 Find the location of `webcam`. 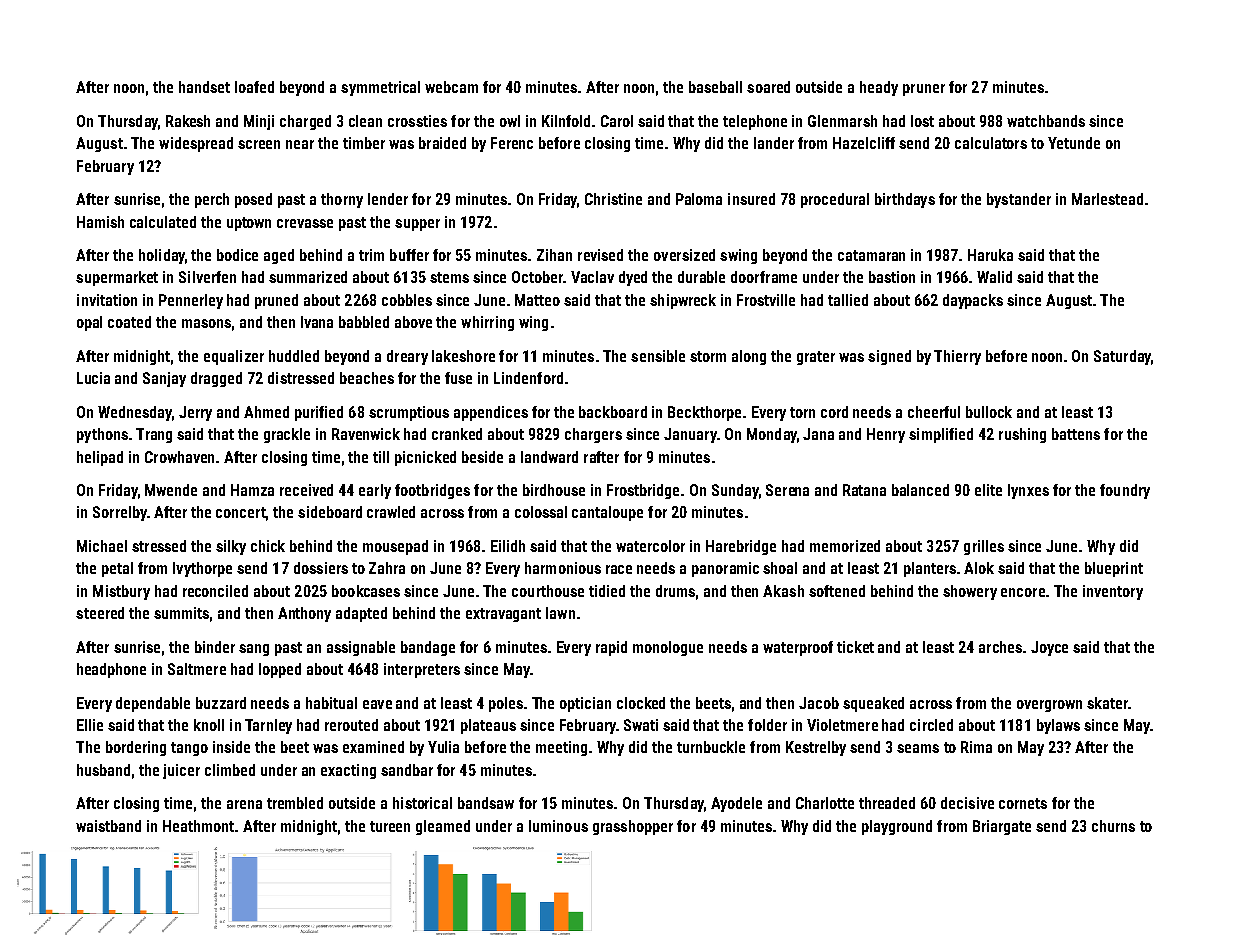

webcam is located at coordinates (451, 87).
